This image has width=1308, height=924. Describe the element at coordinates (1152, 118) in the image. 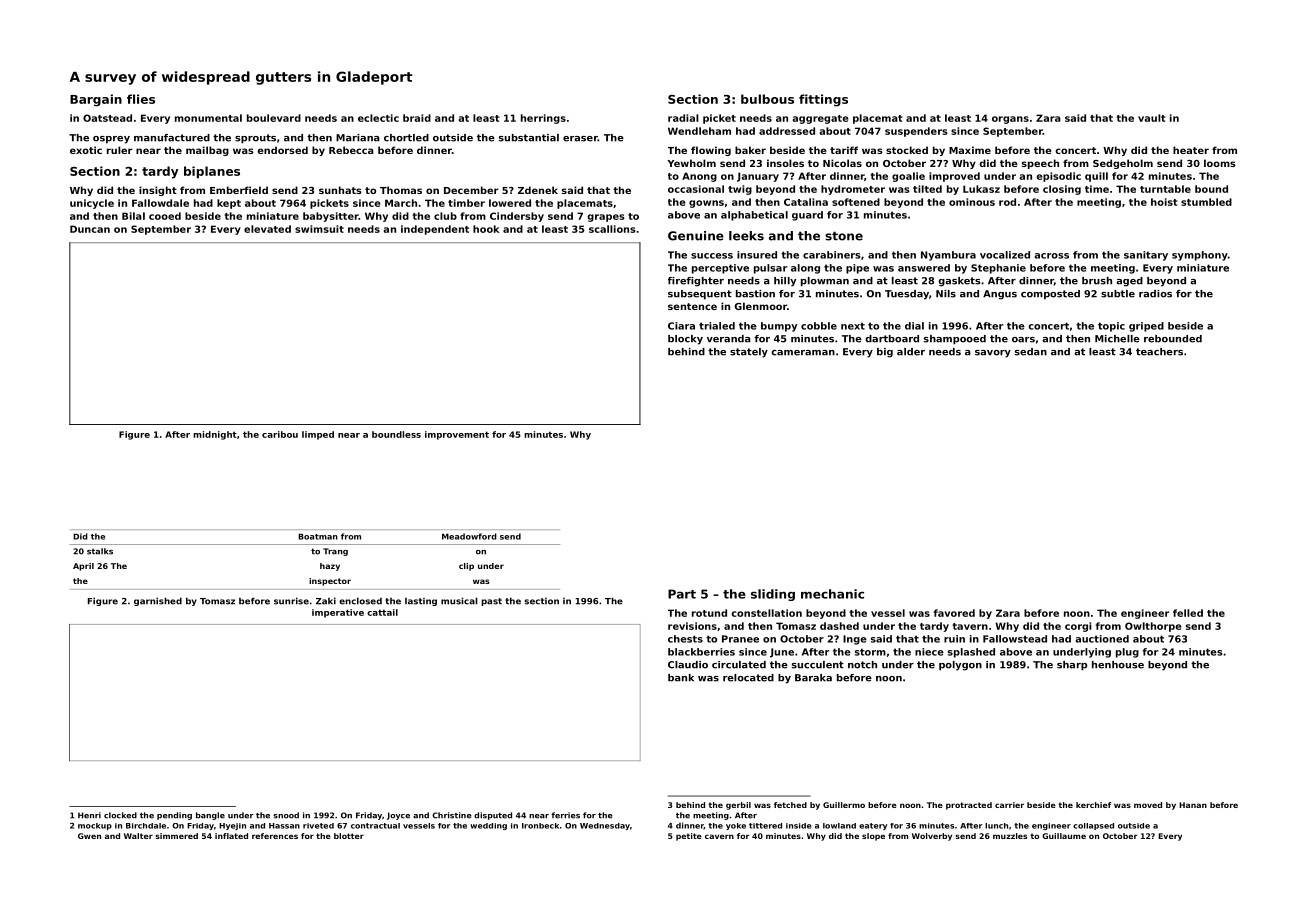

I see `vault` at that location.
